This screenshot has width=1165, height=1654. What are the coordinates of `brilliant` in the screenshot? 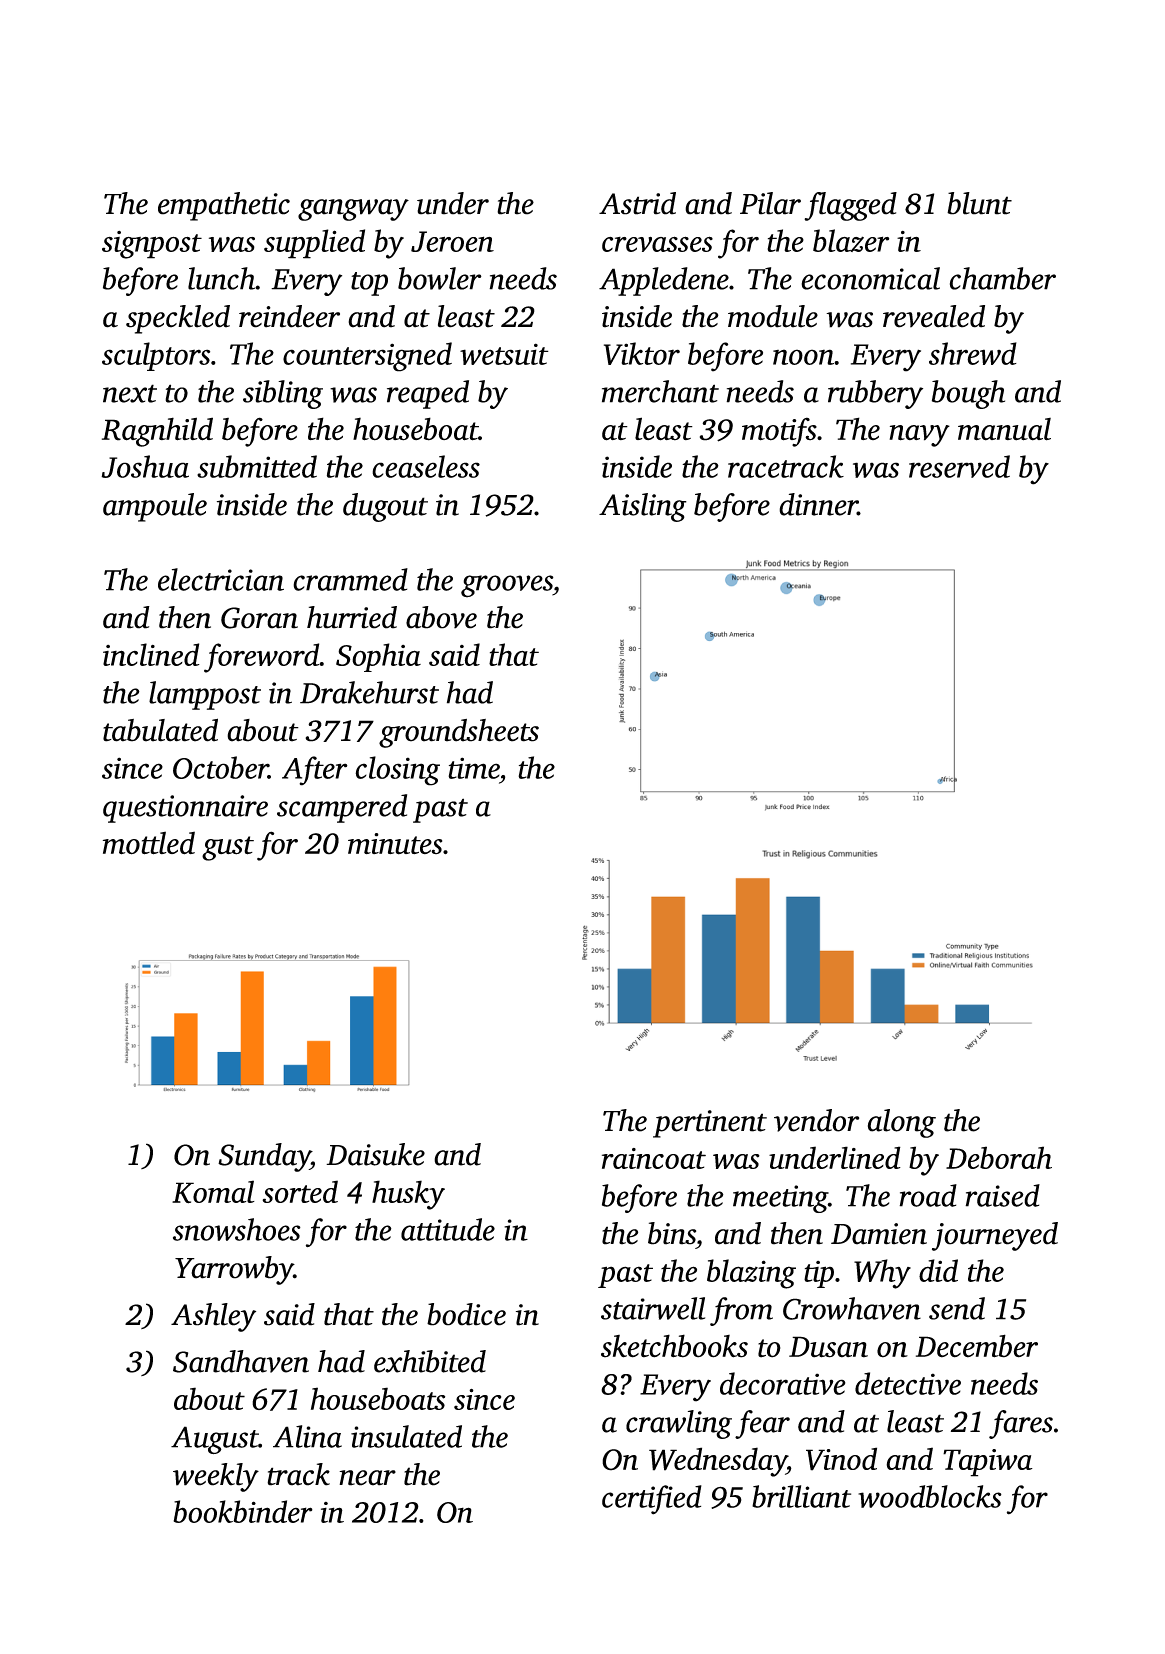 It's located at (801, 1496).
